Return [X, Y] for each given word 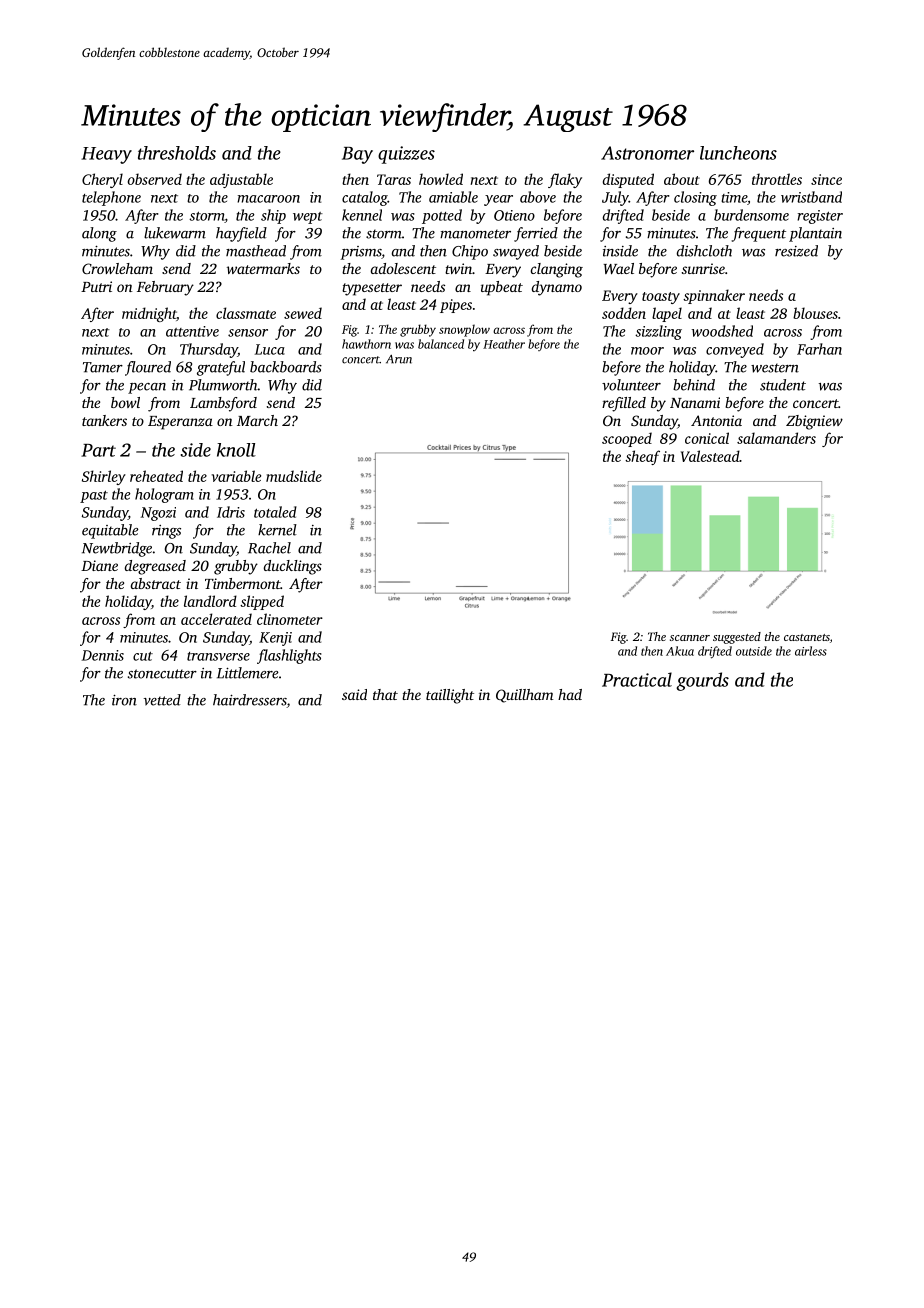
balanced [441, 344]
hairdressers [250, 701]
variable [236, 476]
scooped [627, 439]
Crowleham [117, 268]
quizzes [406, 155]
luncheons [738, 153]
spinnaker [714, 296]
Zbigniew [814, 422]
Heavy [106, 155]
